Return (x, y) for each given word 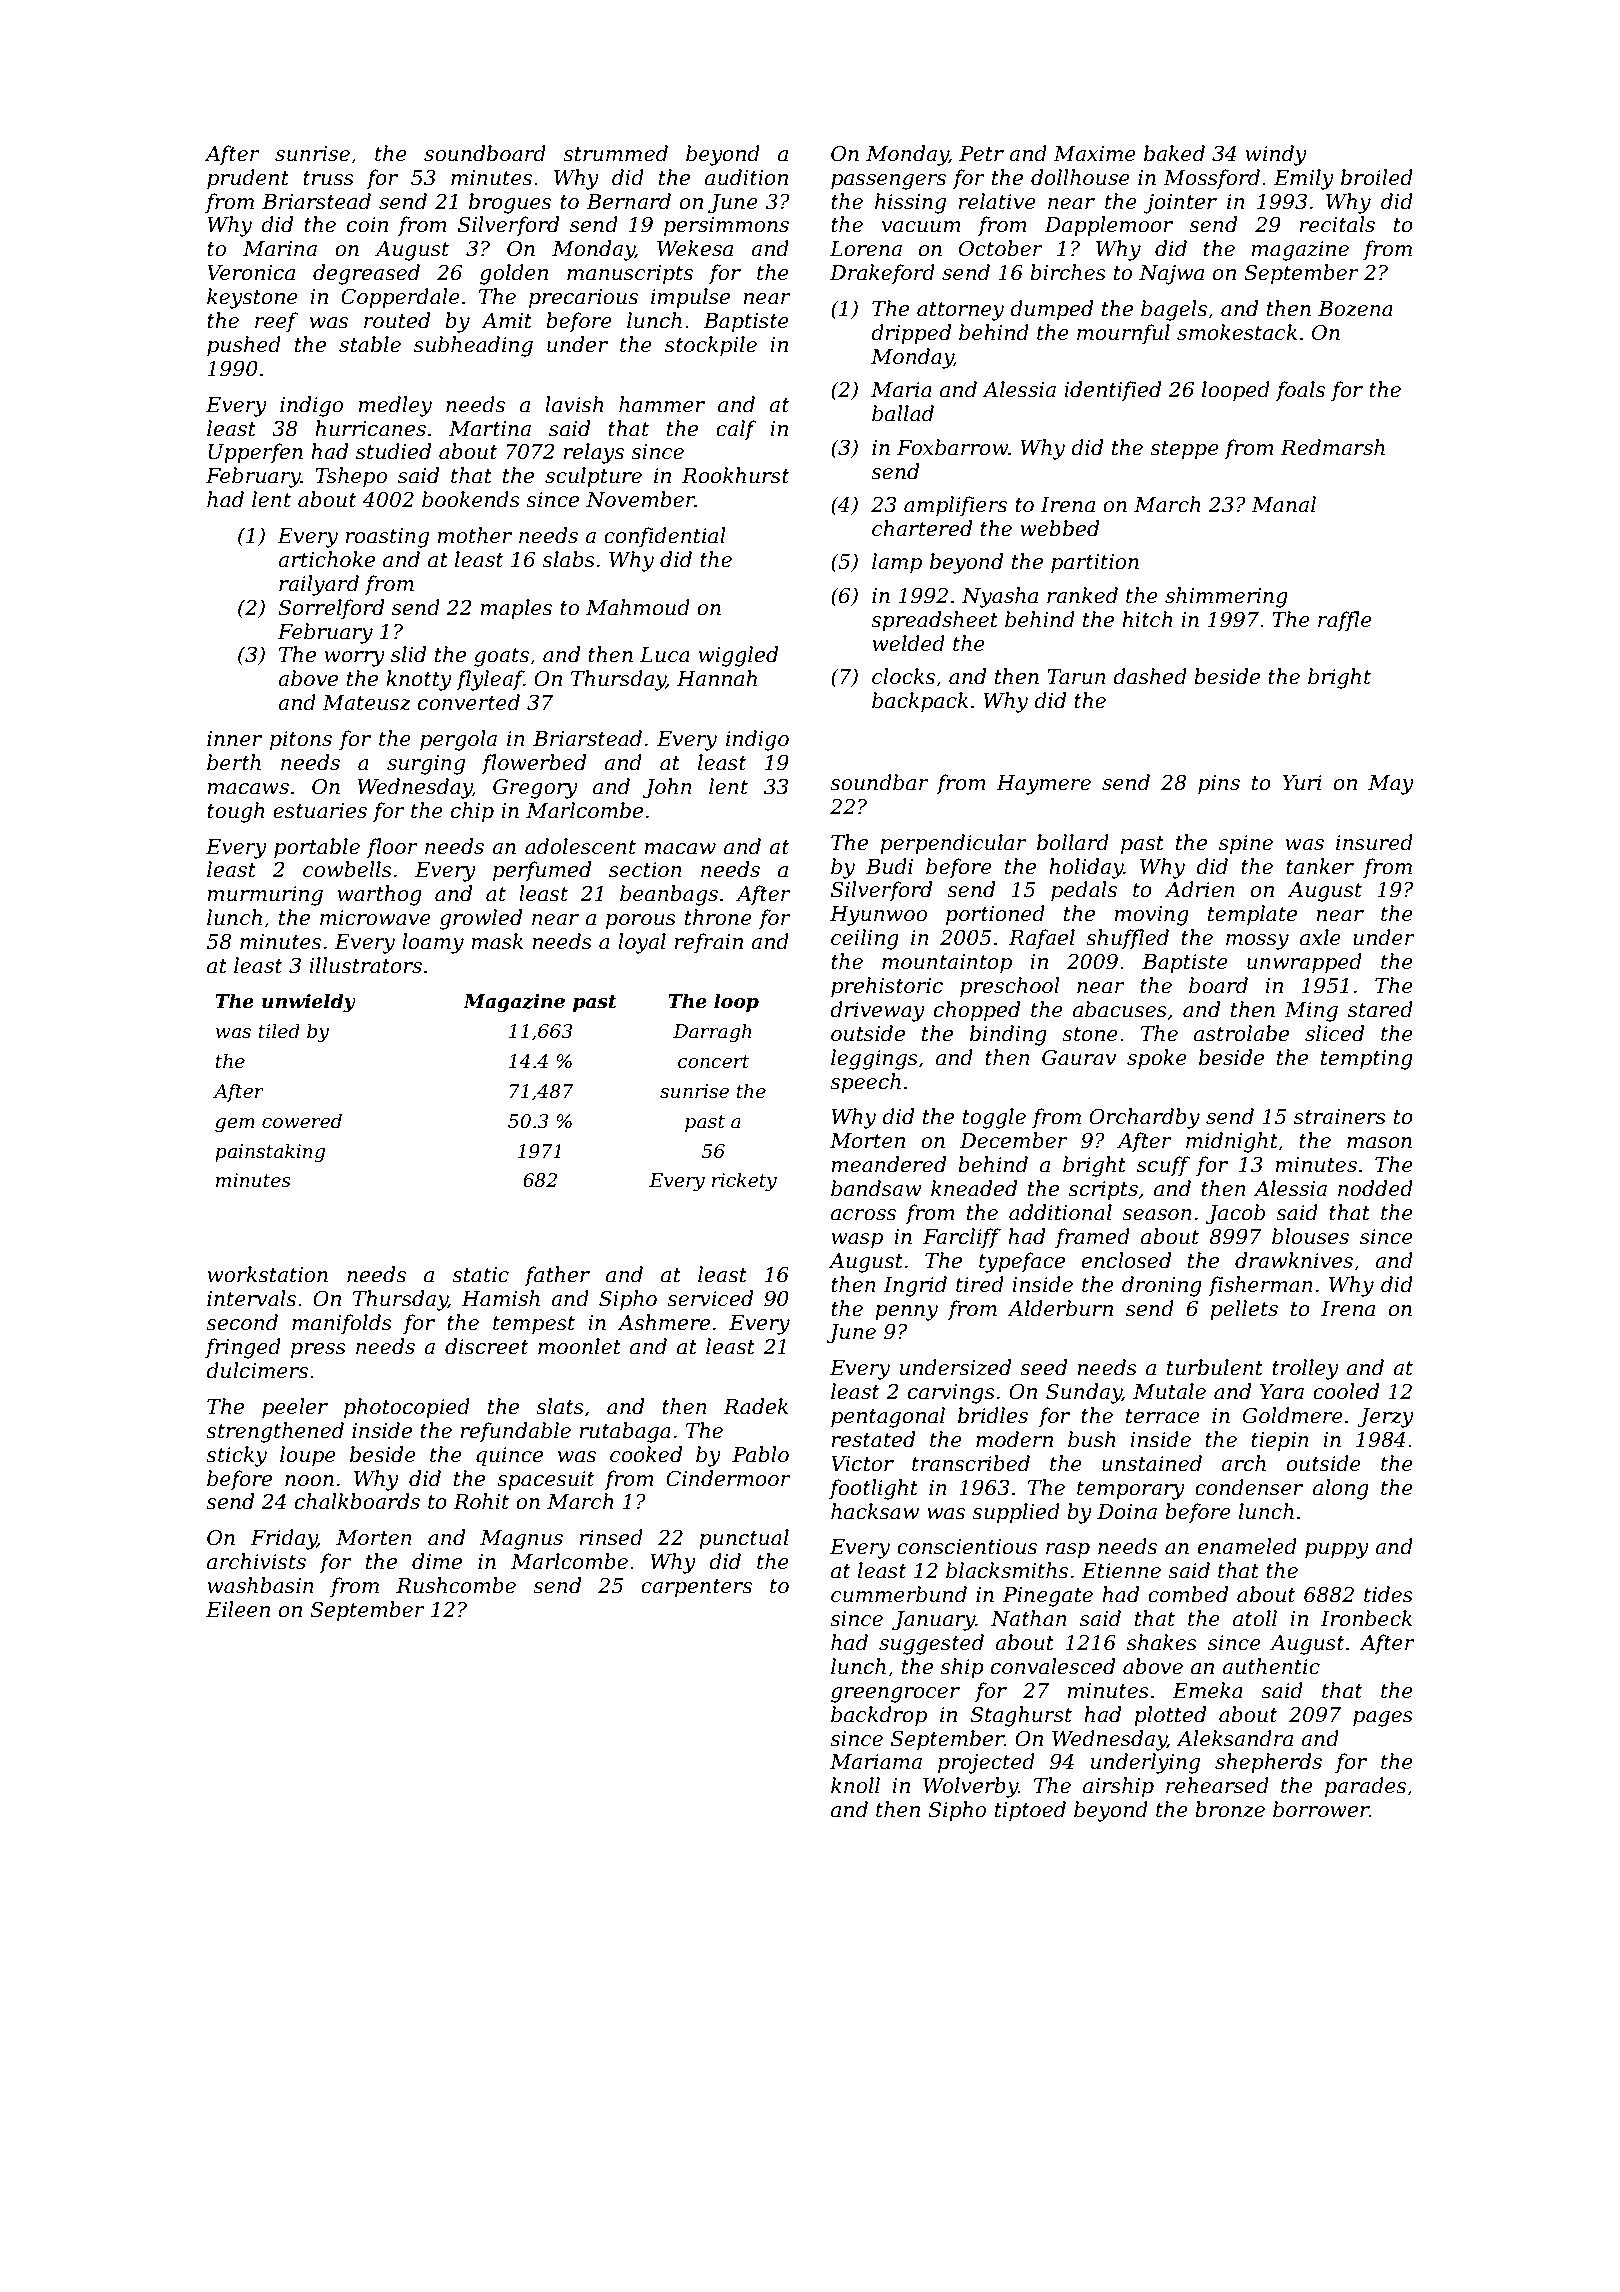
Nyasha (1000, 597)
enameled (1247, 1546)
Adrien (1200, 889)
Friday (283, 1539)
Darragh (712, 1032)
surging (426, 765)
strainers (1340, 1117)
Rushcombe (456, 1585)
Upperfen (255, 453)
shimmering (1226, 597)
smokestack (1237, 332)
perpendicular (953, 844)
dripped (911, 334)
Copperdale (400, 298)
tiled (279, 1031)
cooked (646, 1454)
